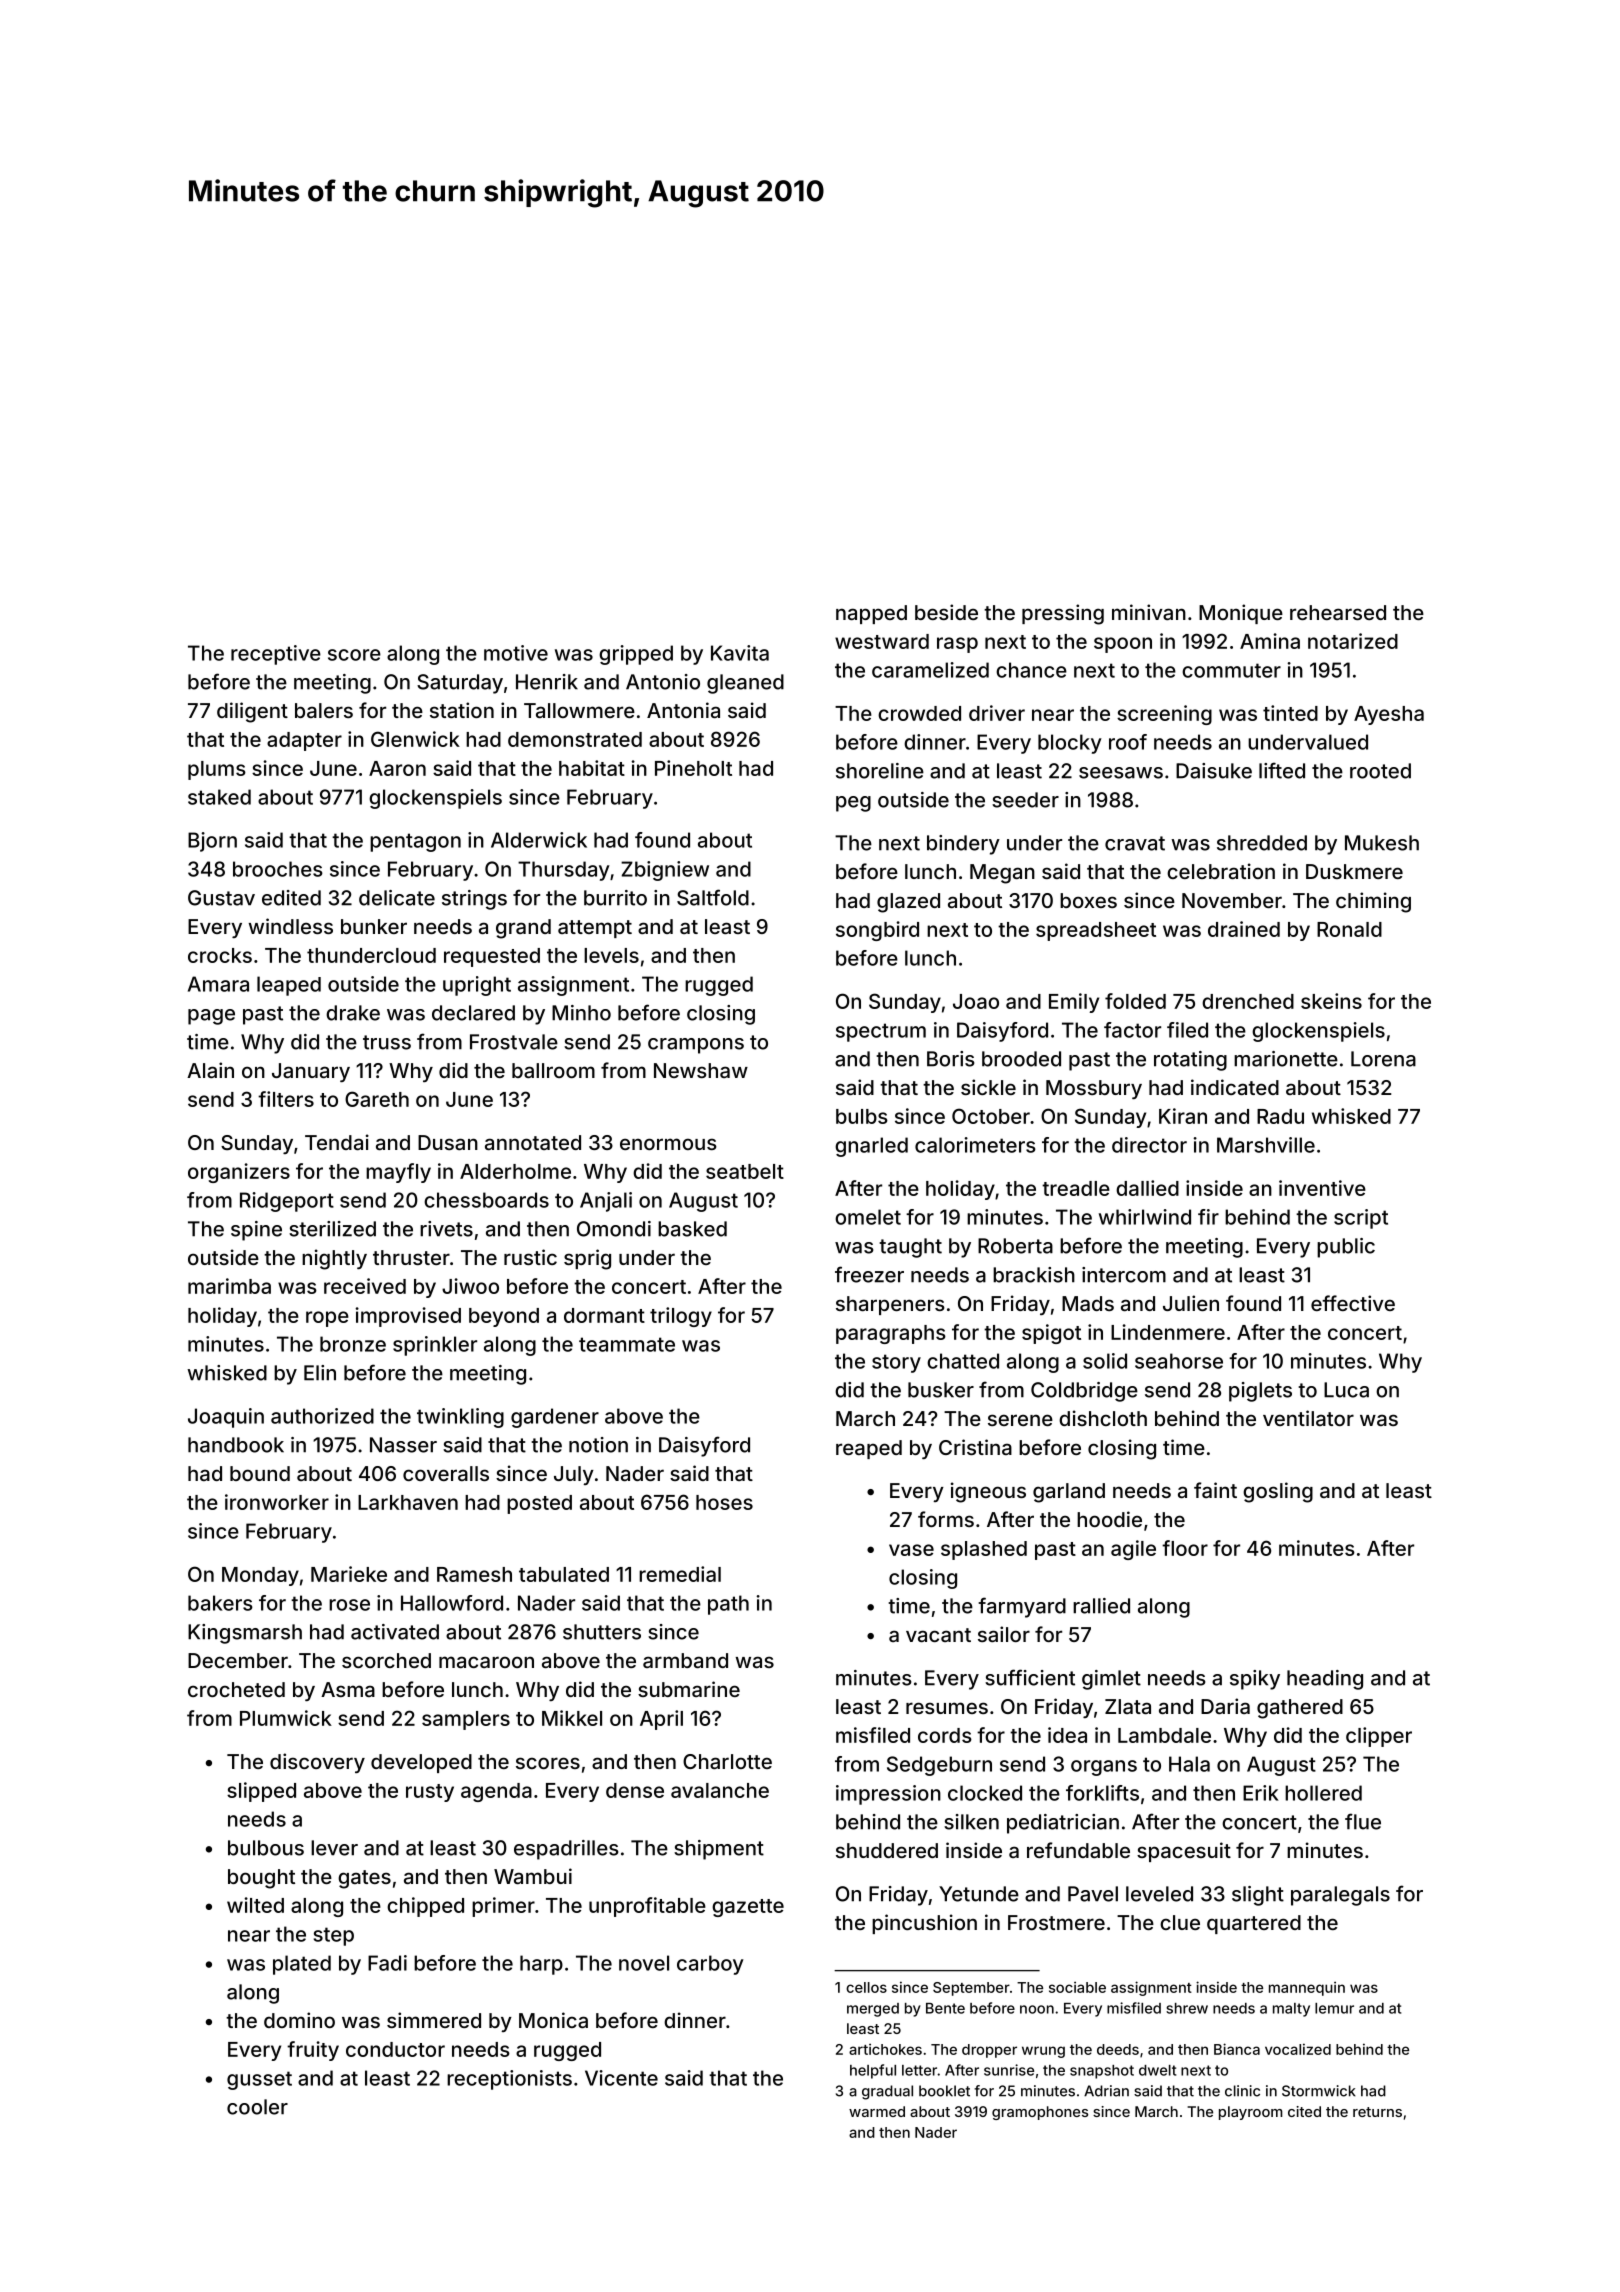  What do you see at coordinates (276, 655) in the image?
I see `receptive` at bounding box center [276, 655].
